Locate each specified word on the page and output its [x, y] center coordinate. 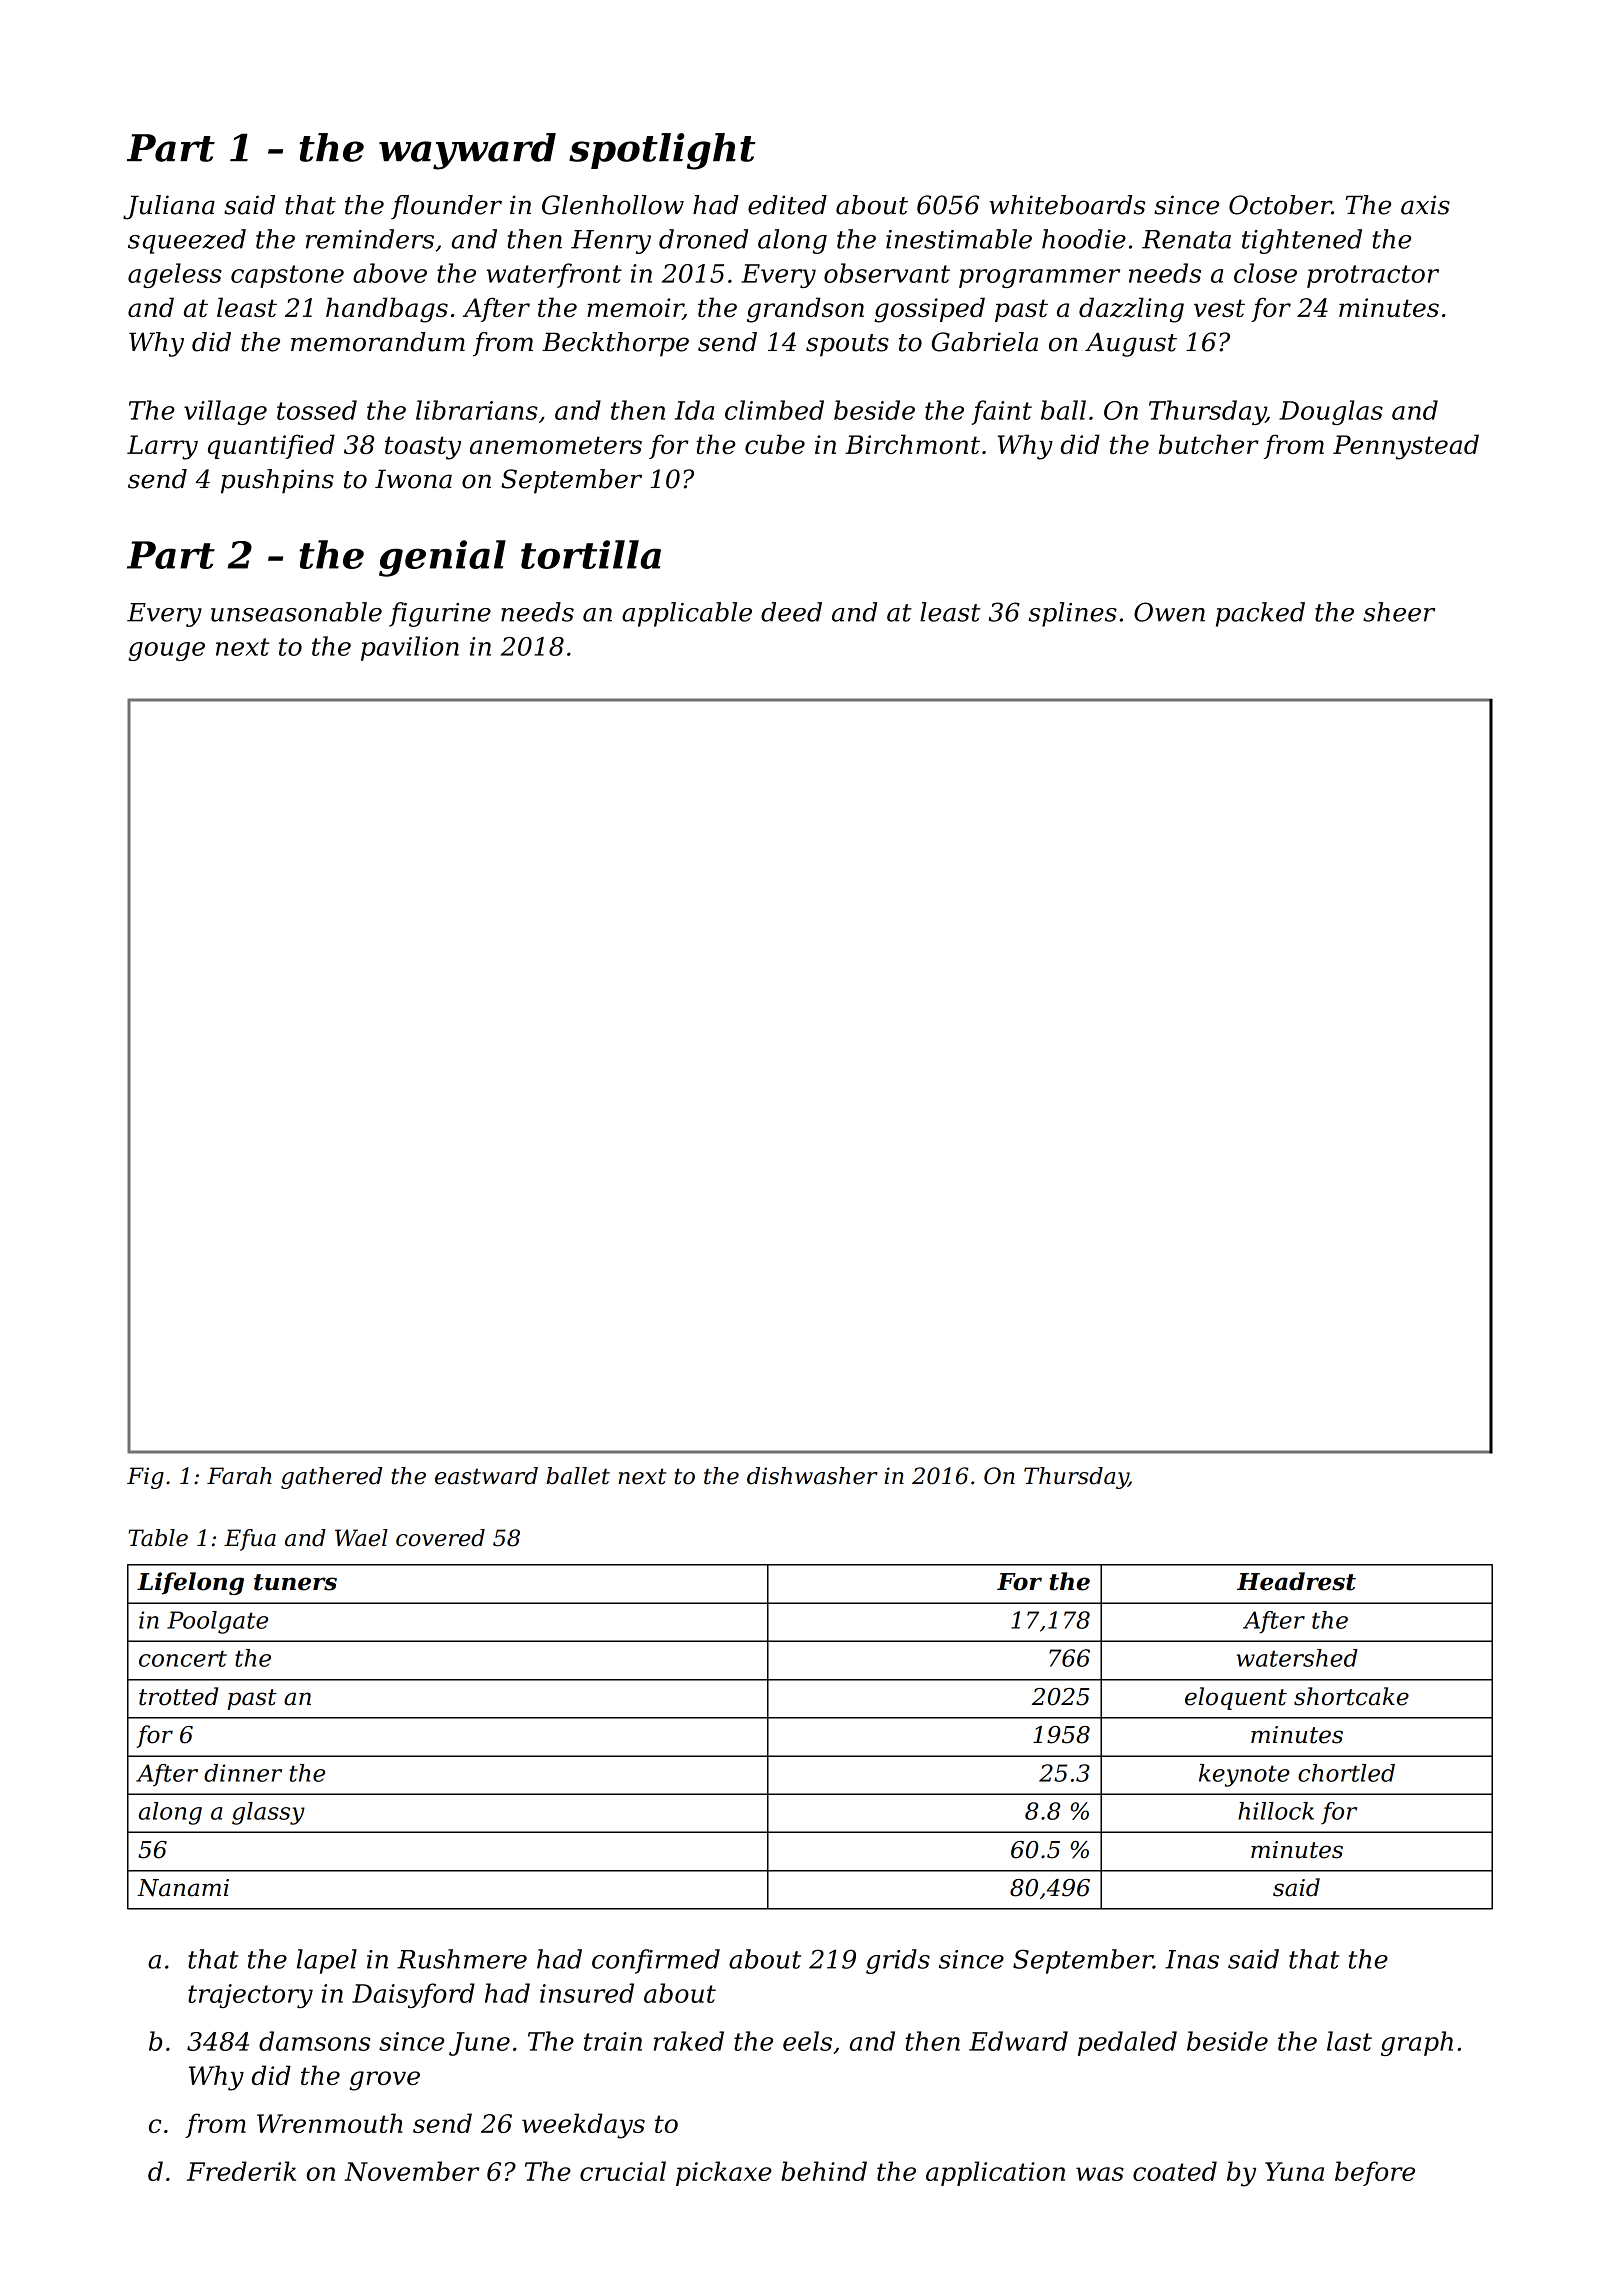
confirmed [656, 1961]
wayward [467, 151]
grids [898, 1961]
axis [1425, 205]
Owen [1169, 612]
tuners [295, 1582]
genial [442, 558]
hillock [1276, 1811]
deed [791, 612]
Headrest [1296, 1581]
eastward [486, 1476]
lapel [327, 1961]
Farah [239, 1476]
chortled [1346, 1773]
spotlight [662, 151]
